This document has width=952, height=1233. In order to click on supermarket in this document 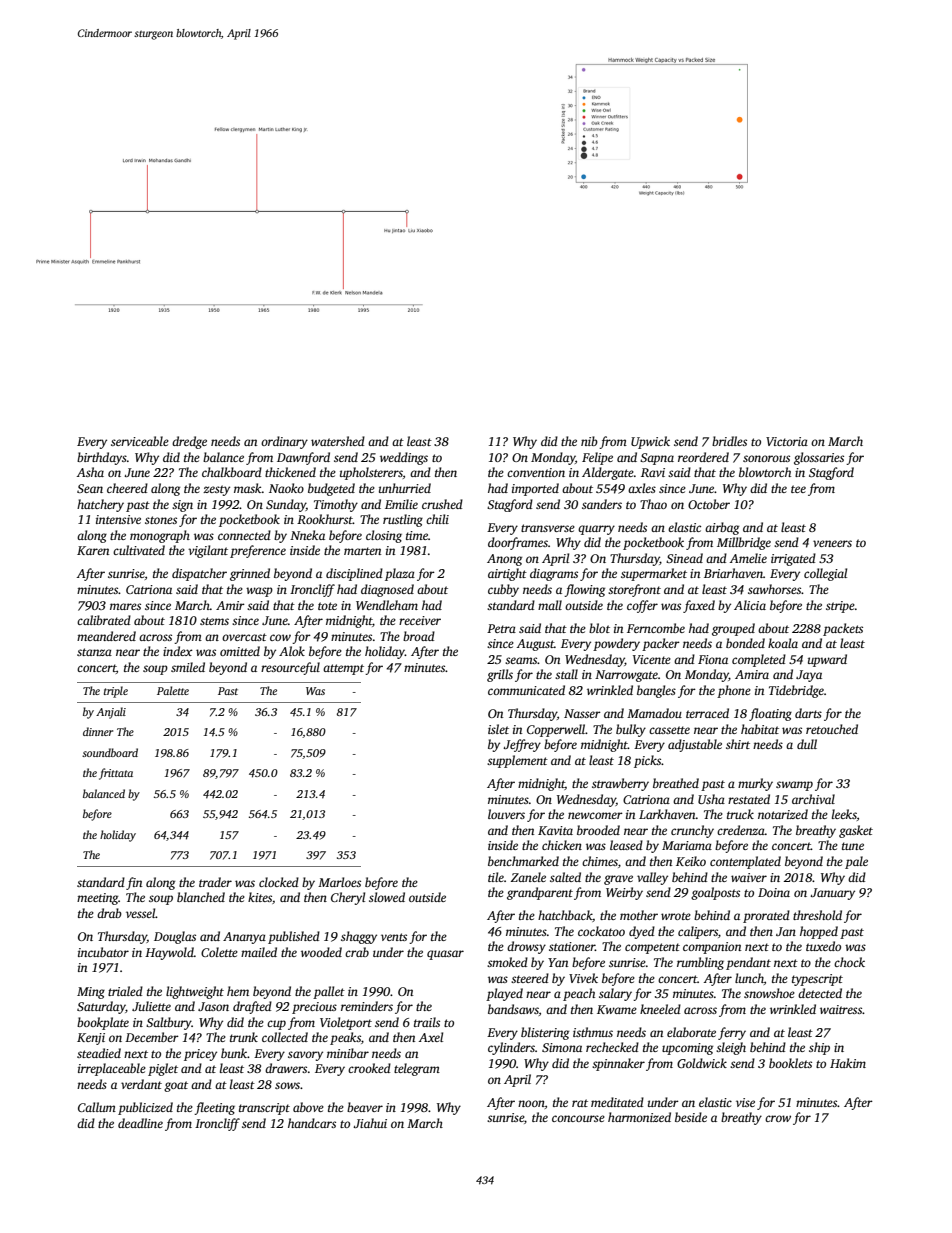, I will do `click(654, 574)`.
